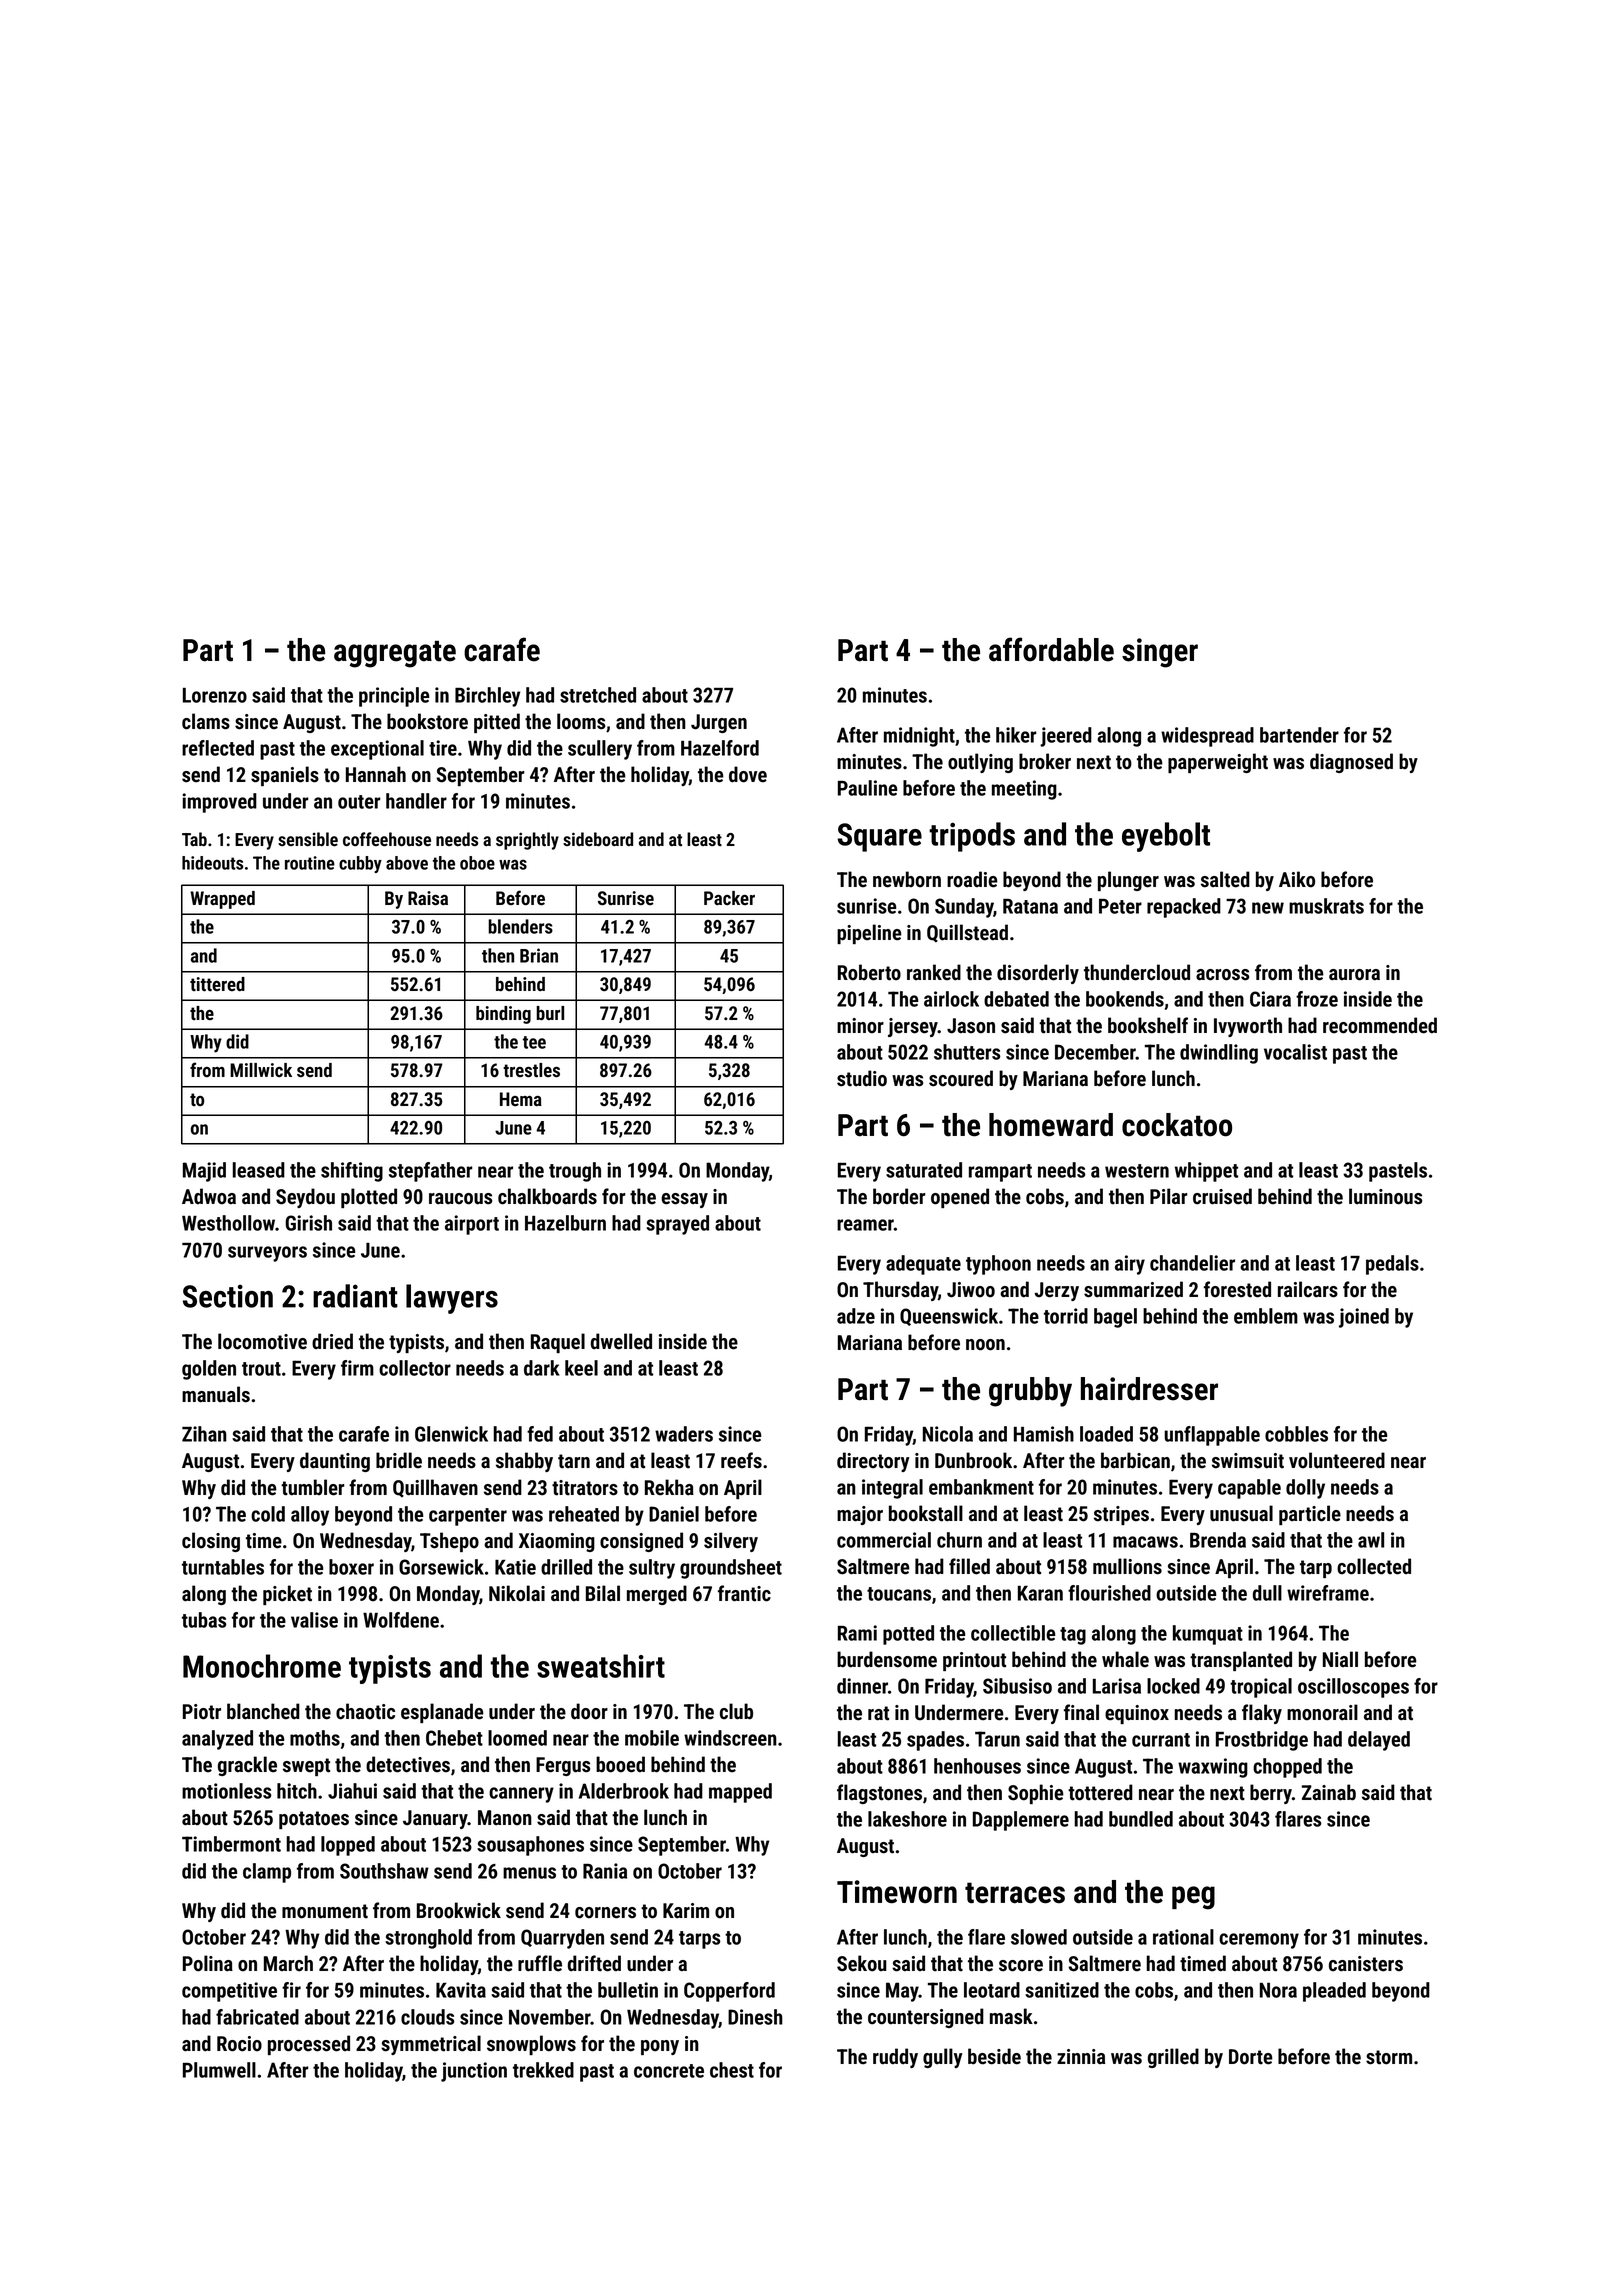 The height and width of the document is (2292, 1620). What do you see at coordinates (1160, 653) in the document?
I see `singer` at bounding box center [1160, 653].
